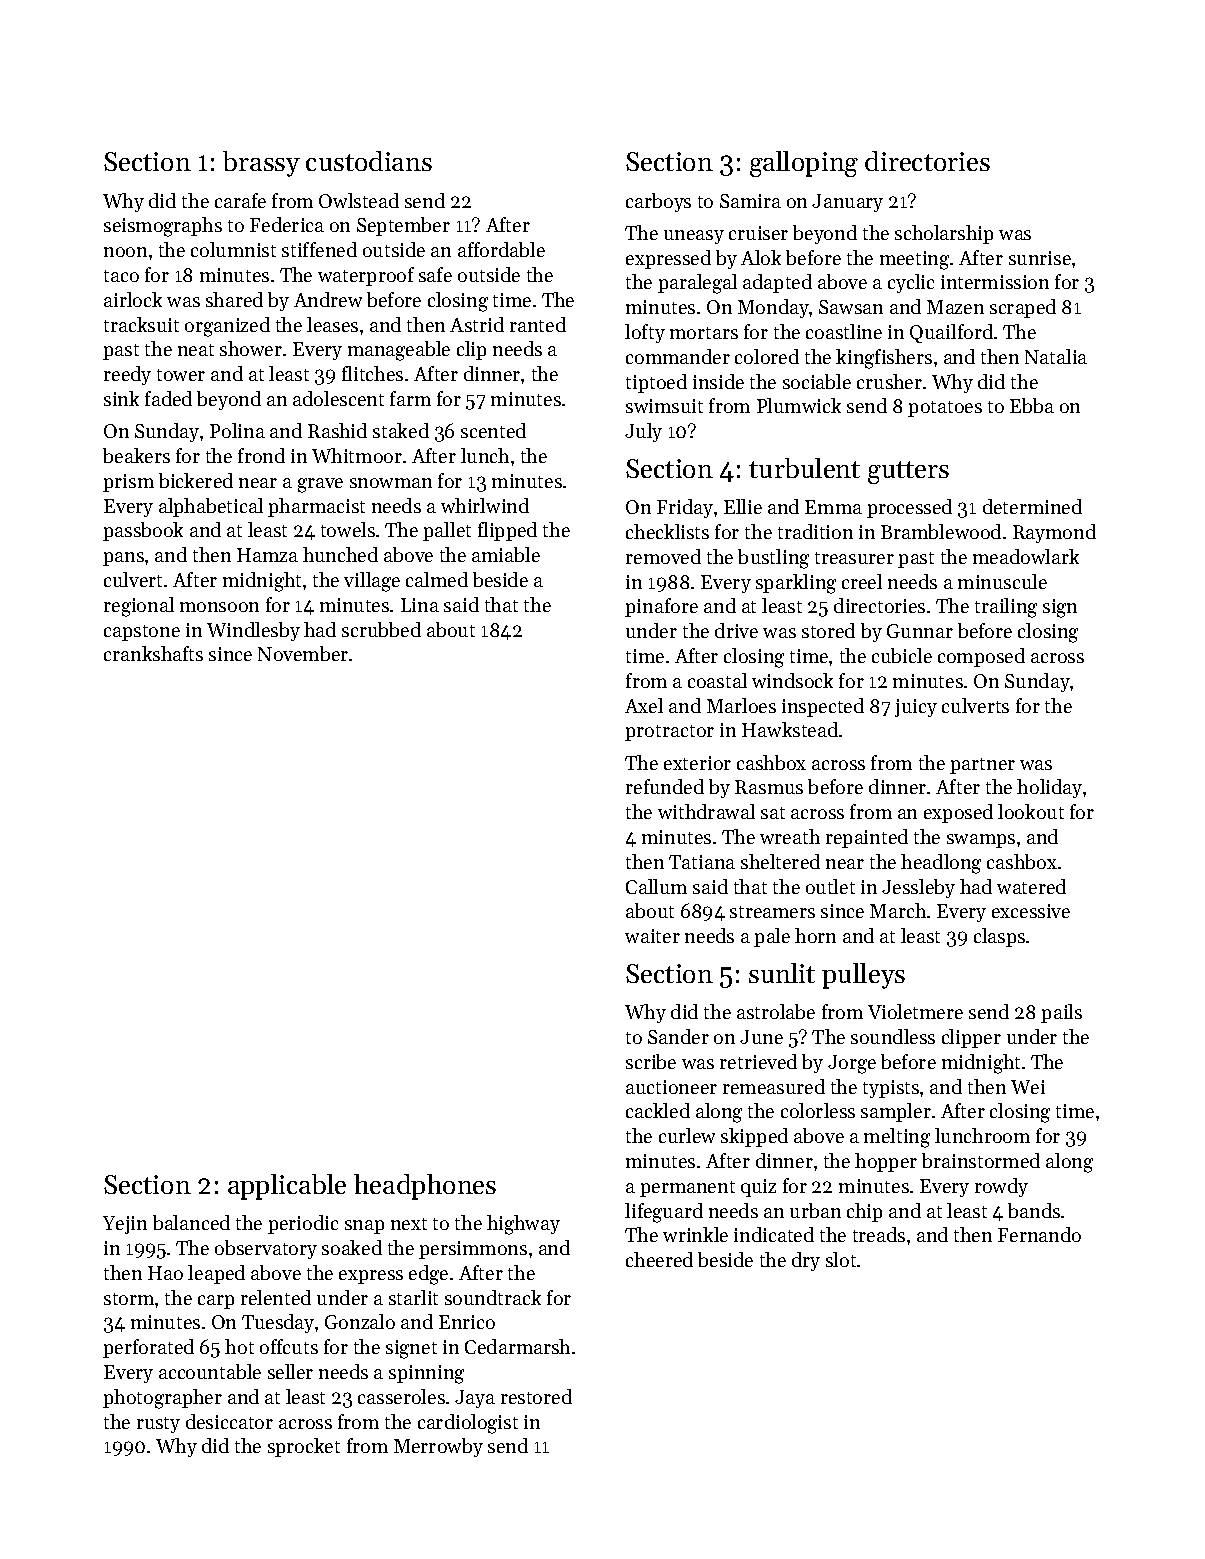  I want to click on perforated, so click(148, 1348).
